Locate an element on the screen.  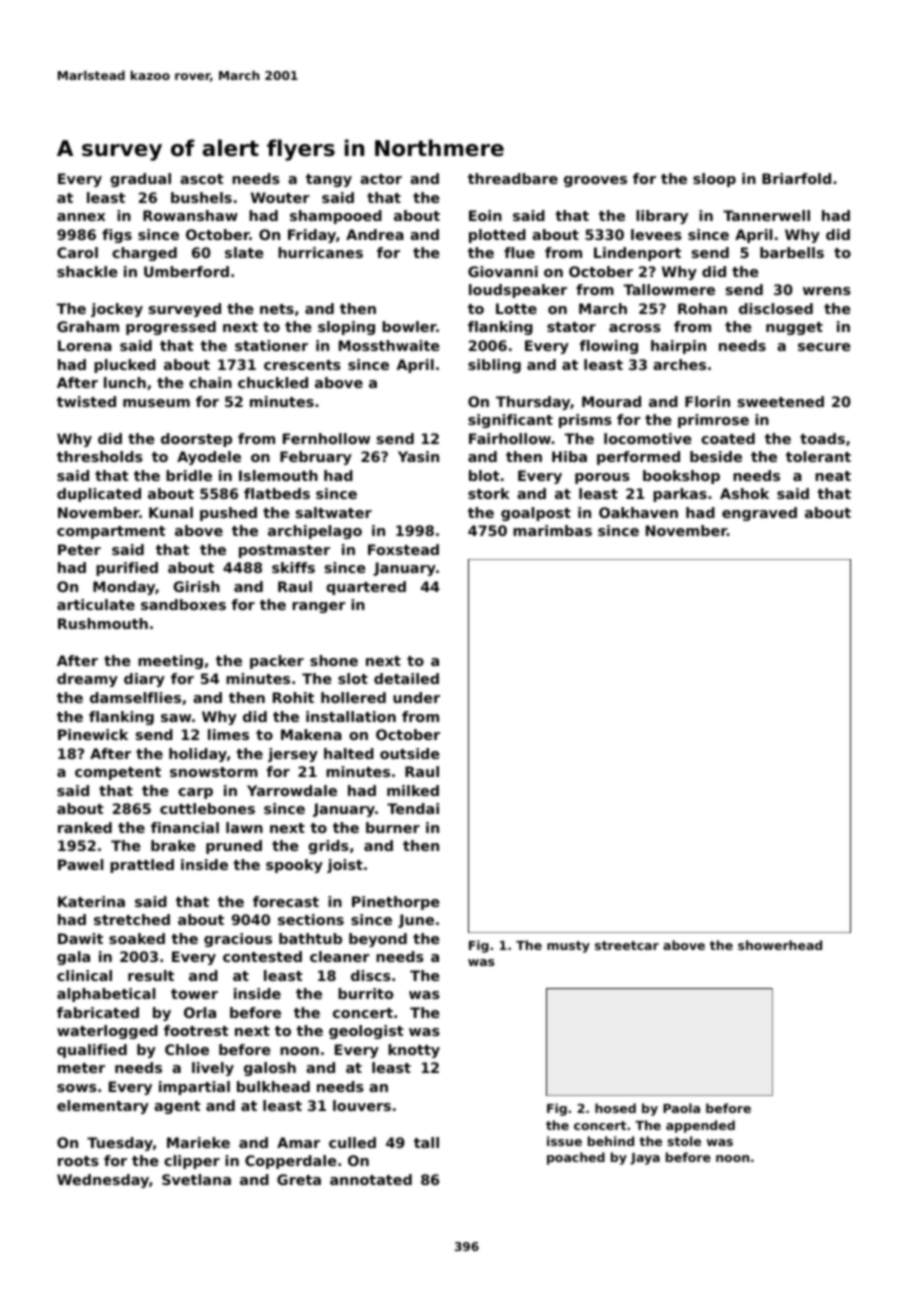
annotated is located at coordinates (371, 1179).
